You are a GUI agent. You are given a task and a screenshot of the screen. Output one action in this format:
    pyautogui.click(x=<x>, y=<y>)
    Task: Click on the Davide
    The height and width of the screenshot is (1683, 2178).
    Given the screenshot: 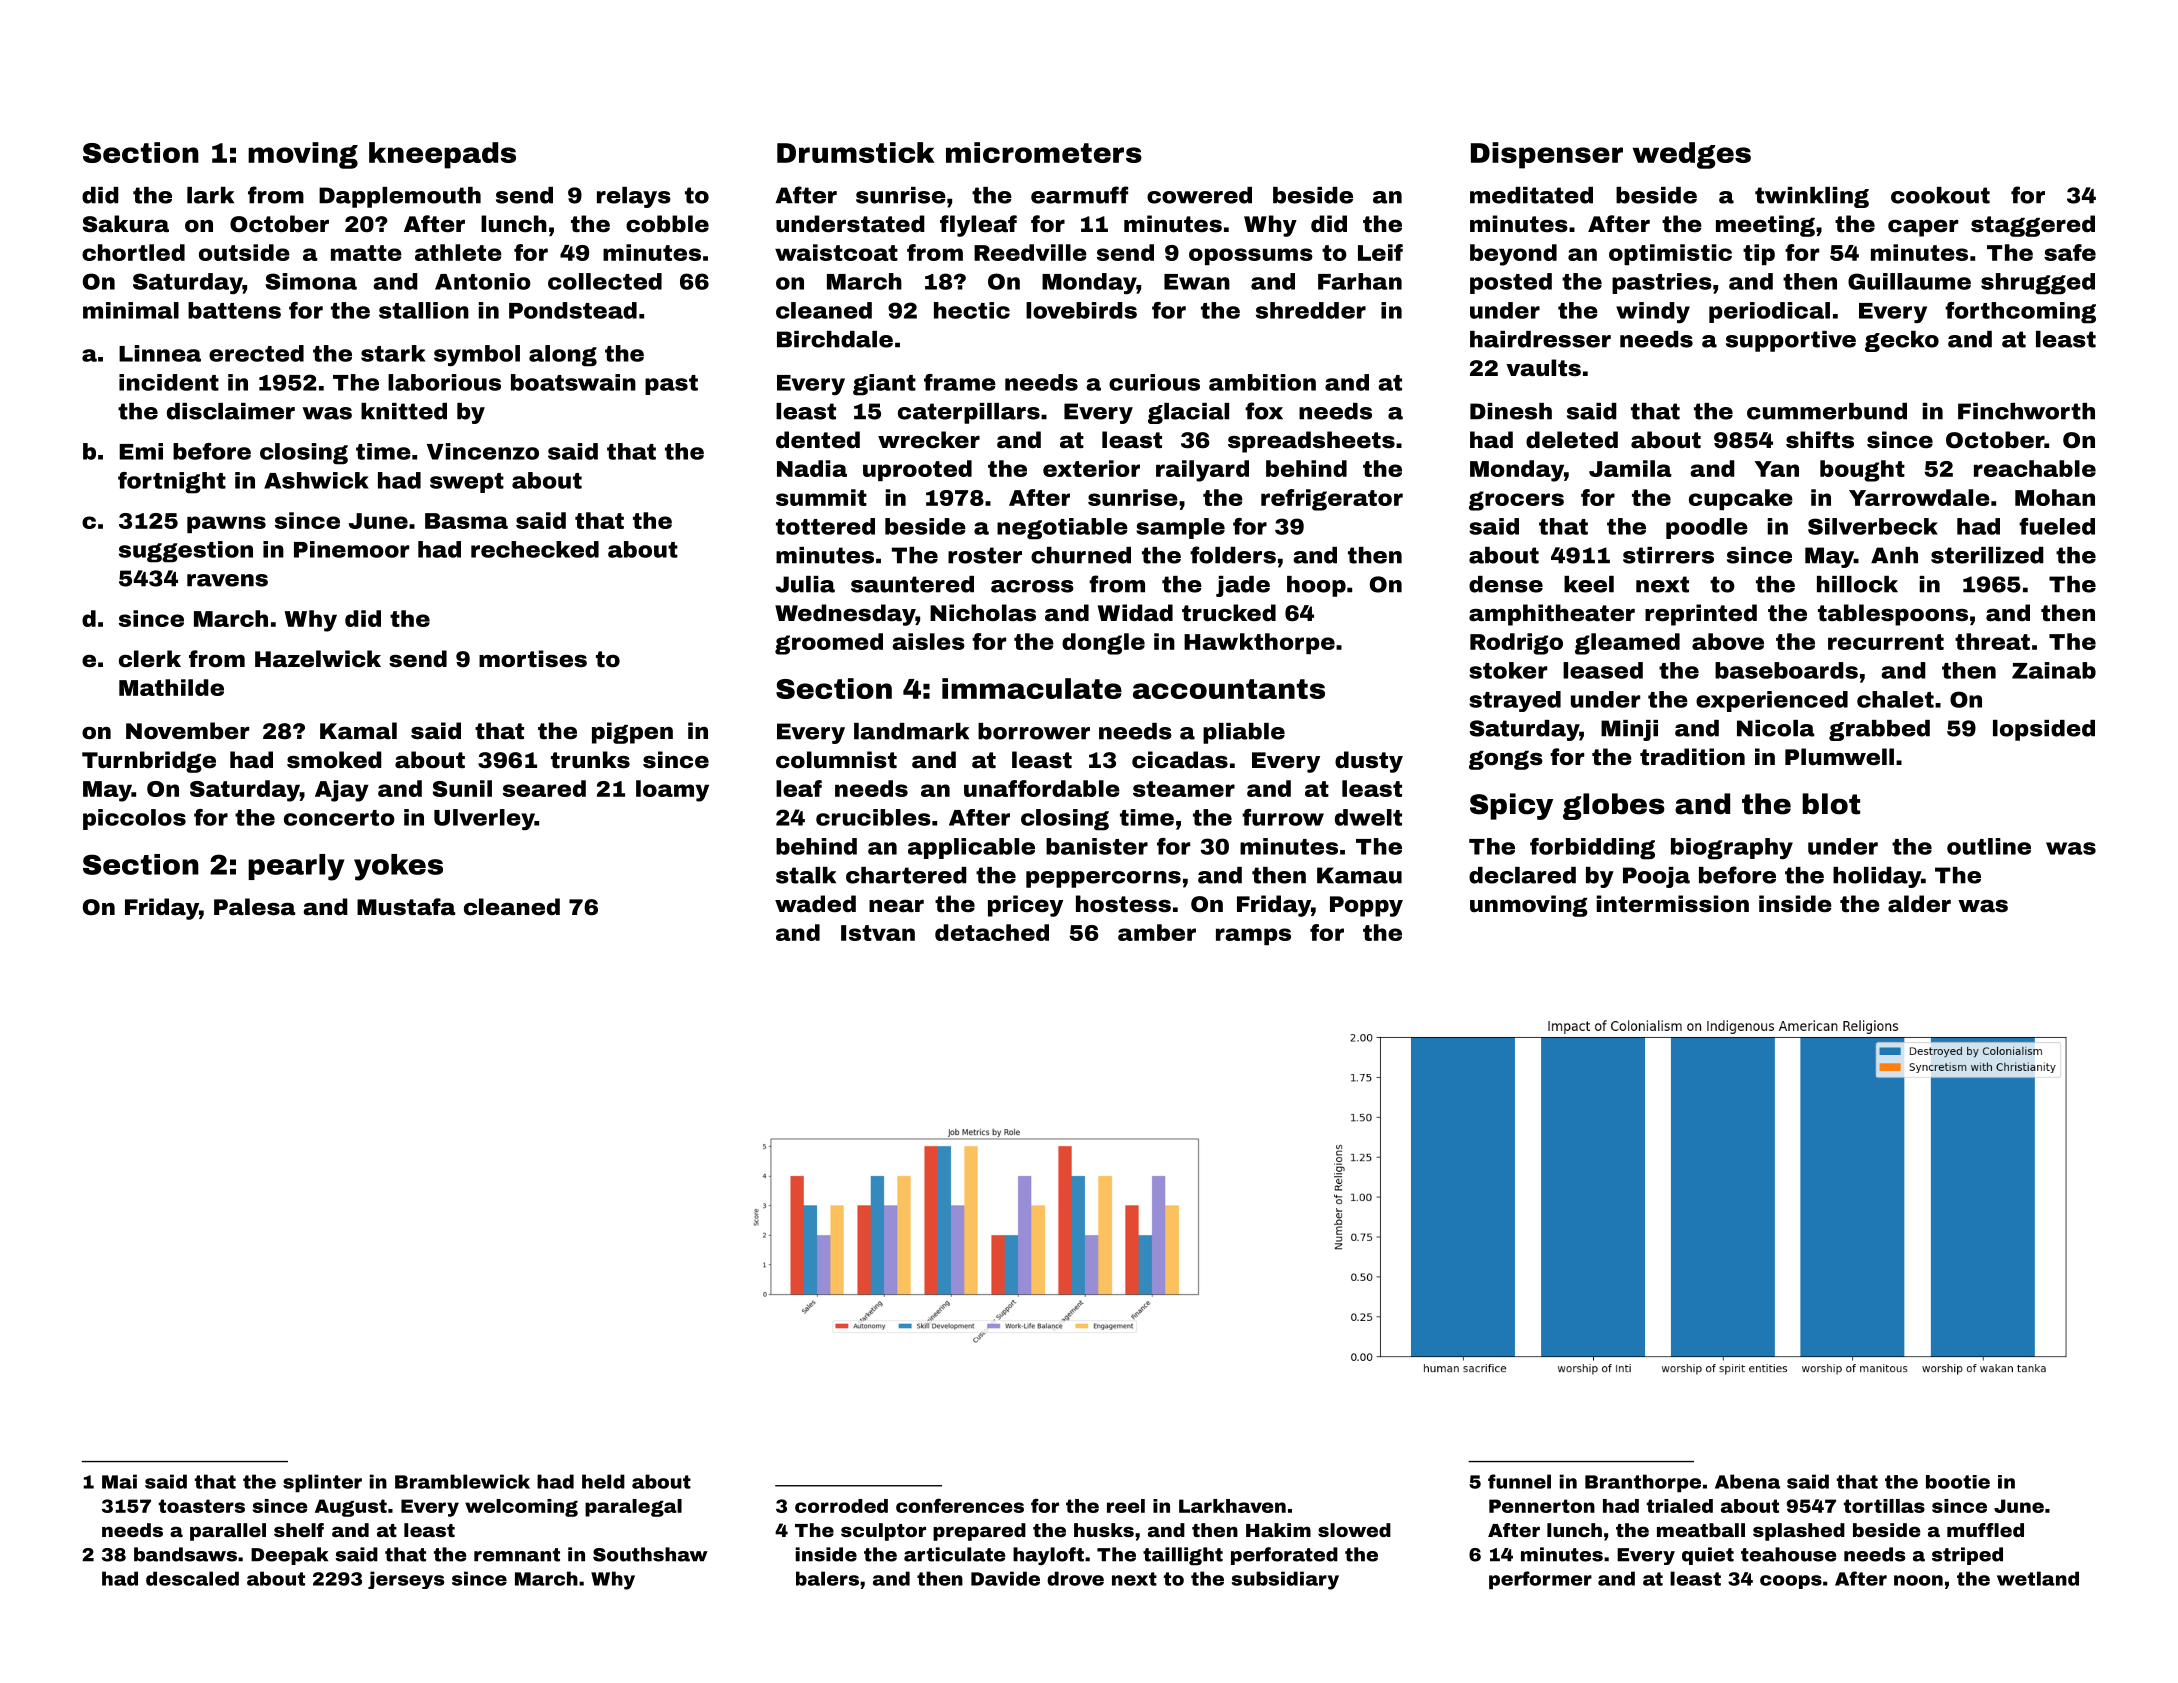 What is the action you would take?
    pyautogui.click(x=1005, y=1578)
